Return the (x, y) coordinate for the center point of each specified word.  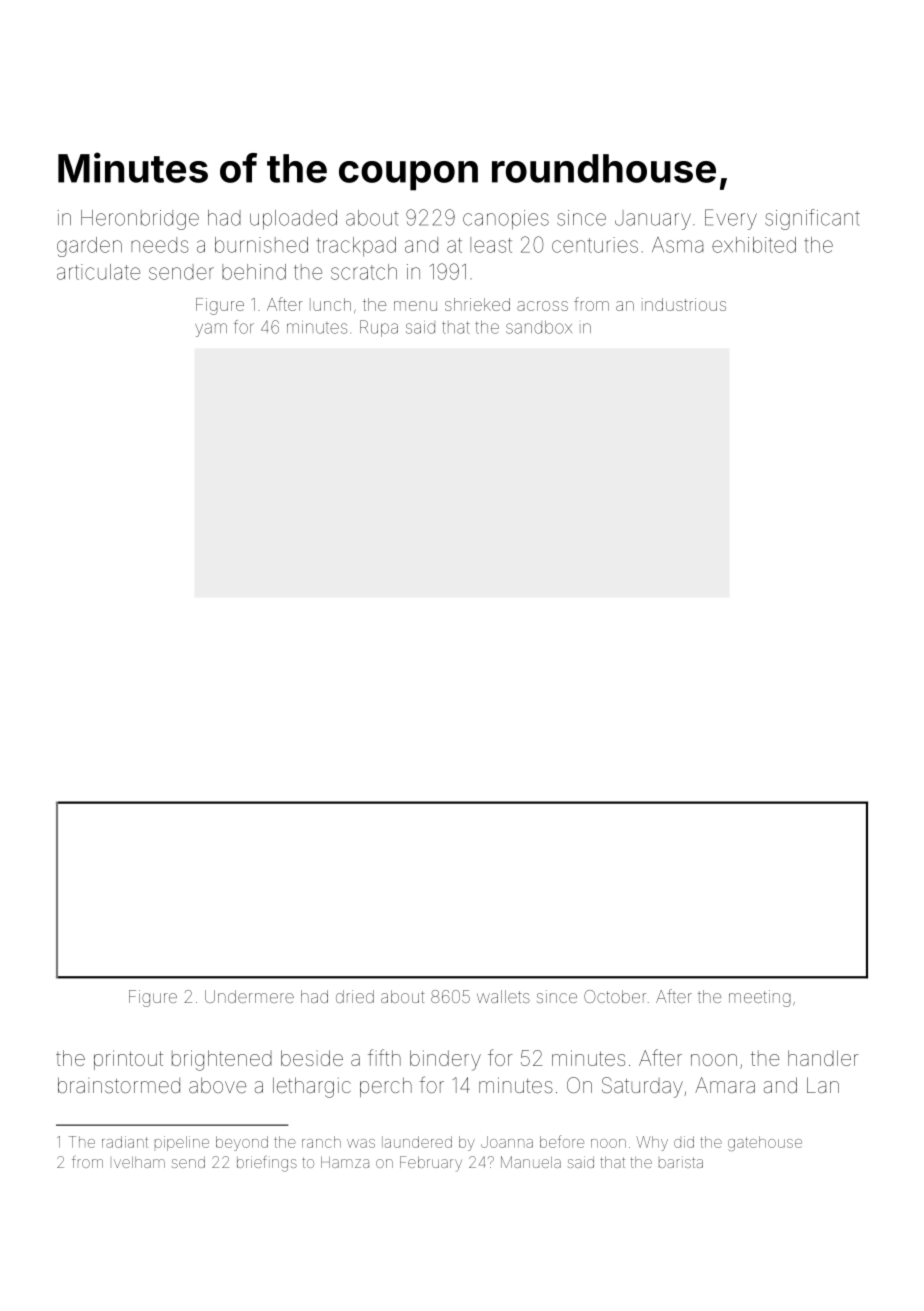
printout (128, 1060)
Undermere (249, 996)
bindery (445, 1060)
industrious (684, 304)
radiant (125, 1142)
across (542, 306)
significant (812, 219)
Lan (823, 1085)
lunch (330, 304)
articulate (98, 272)
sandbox (539, 327)
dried (355, 996)
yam (211, 330)
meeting (760, 998)
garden (89, 247)
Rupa (379, 328)
